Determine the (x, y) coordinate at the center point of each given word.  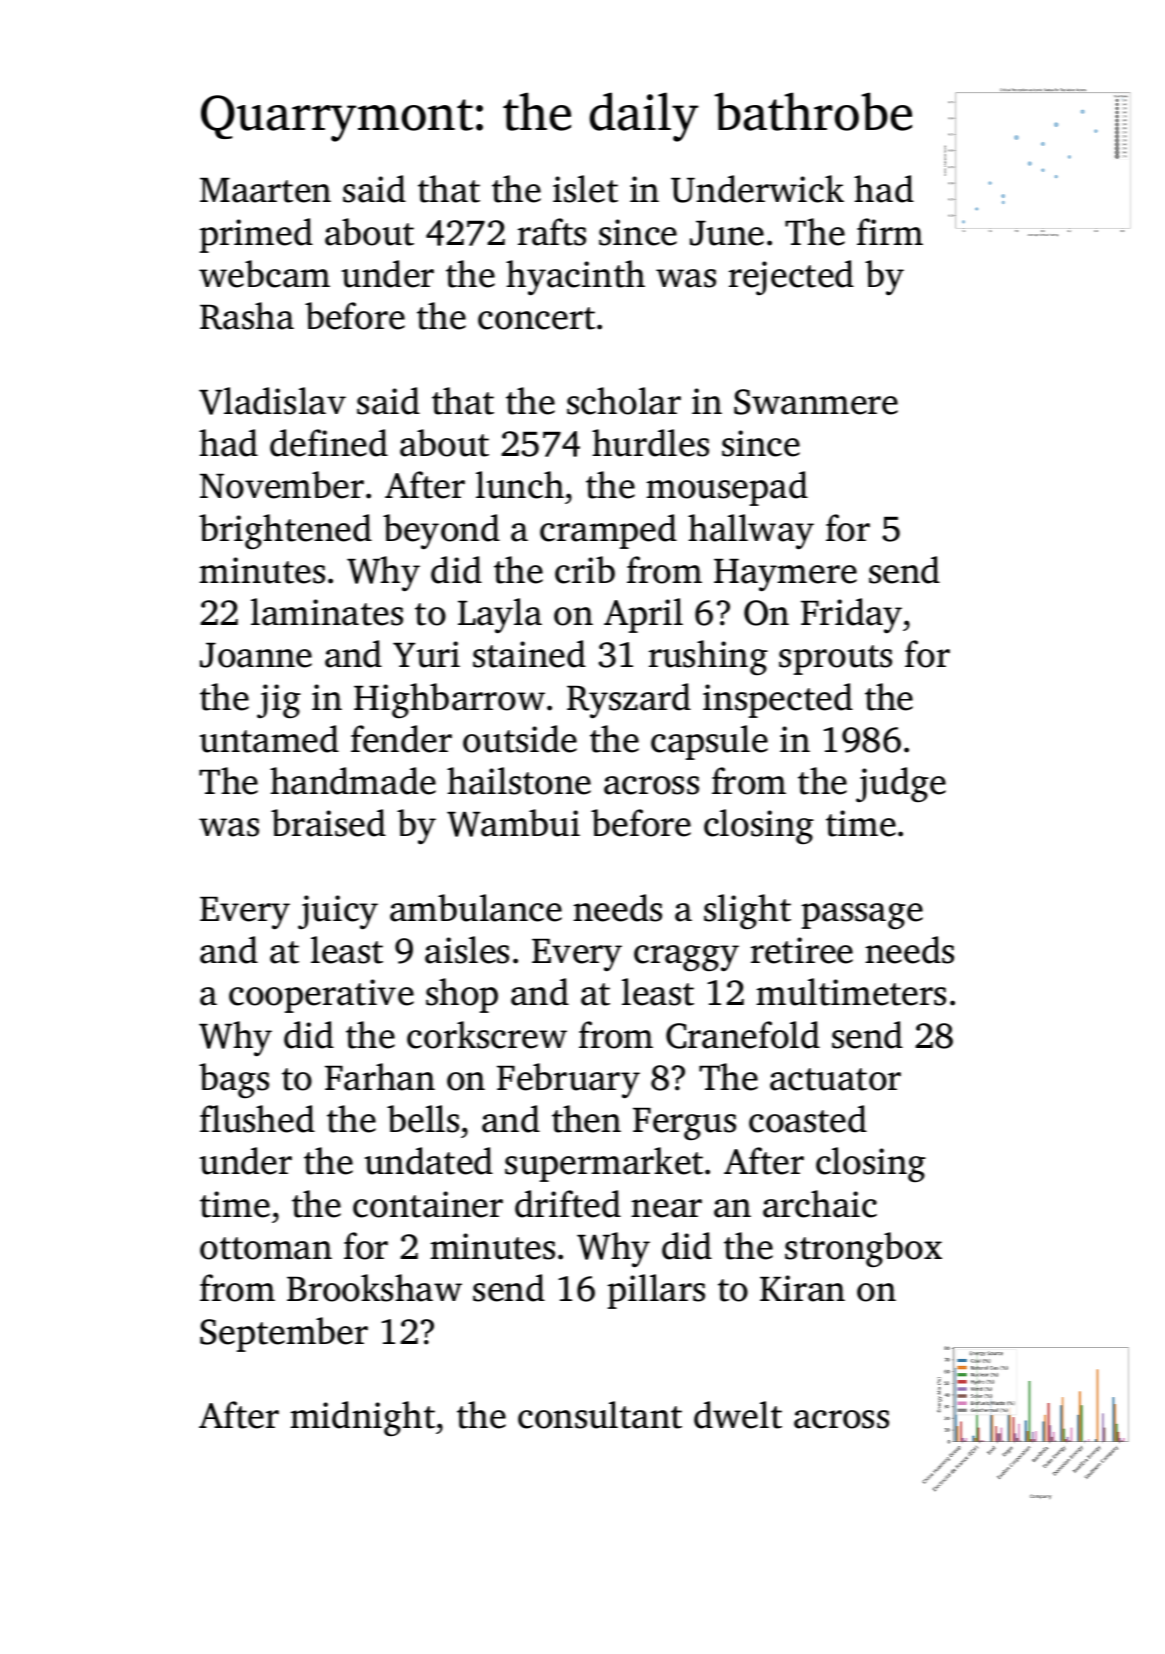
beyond (441, 532)
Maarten (265, 190)
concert (536, 318)
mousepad (727, 488)
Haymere (785, 575)
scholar (624, 401)
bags (234, 1081)
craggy (686, 958)
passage (862, 916)
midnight (362, 1419)
